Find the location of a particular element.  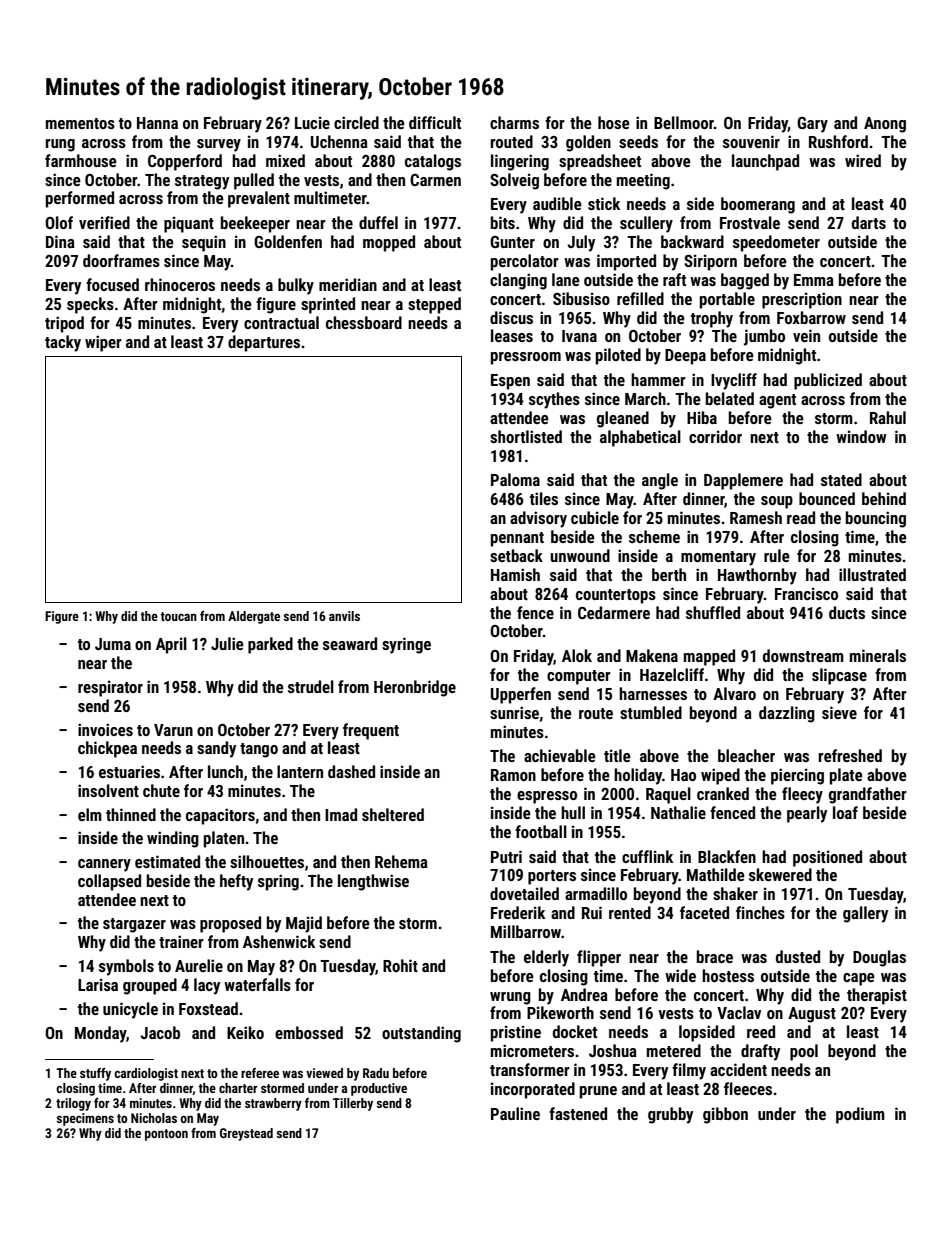

mementos is located at coordinates (80, 123).
